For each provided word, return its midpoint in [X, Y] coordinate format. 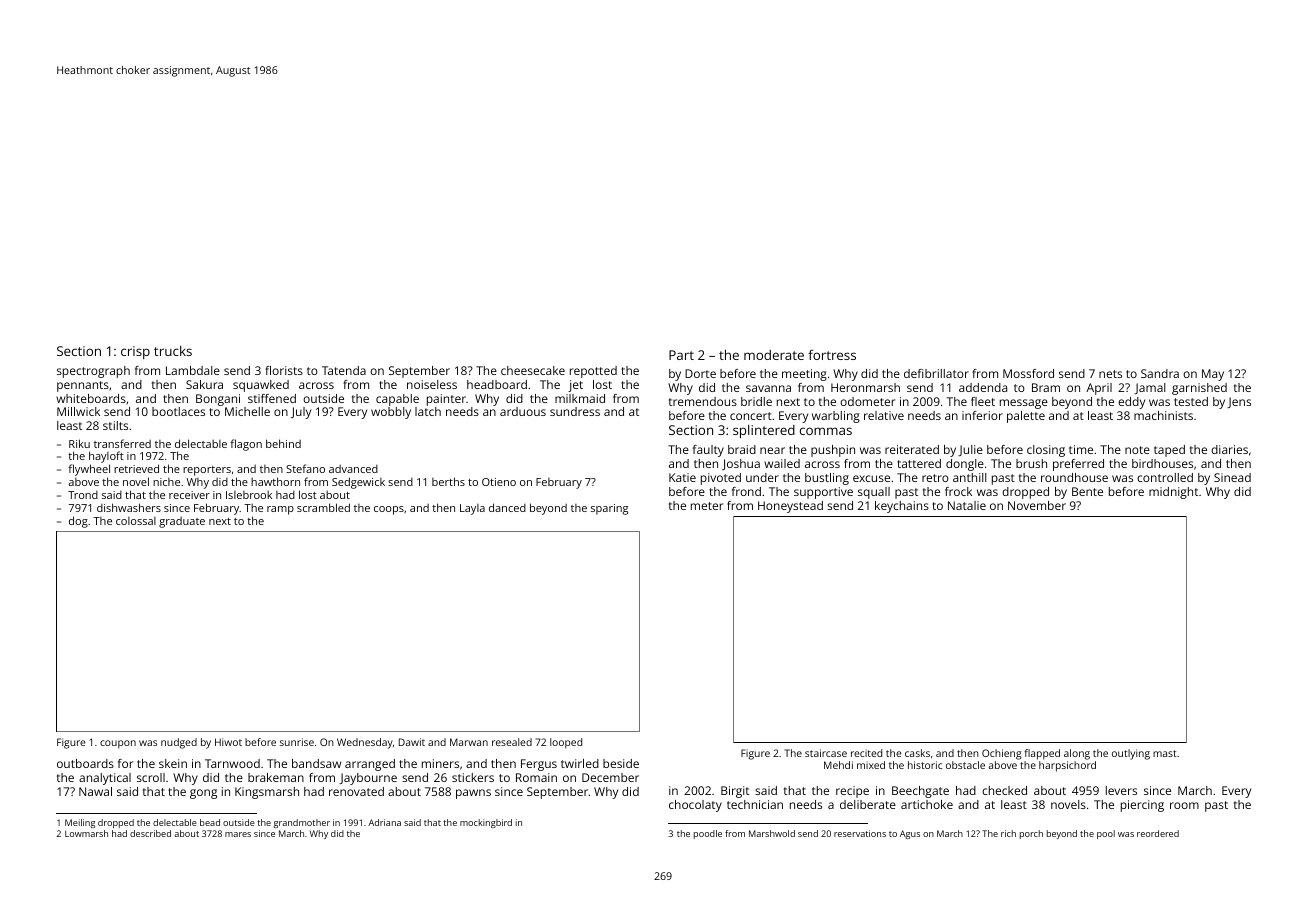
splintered [764, 431]
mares [238, 834]
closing [1046, 451]
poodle [708, 834]
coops [389, 510]
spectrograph [93, 372]
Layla [472, 509]
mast [1165, 753]
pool [1106, 834]
